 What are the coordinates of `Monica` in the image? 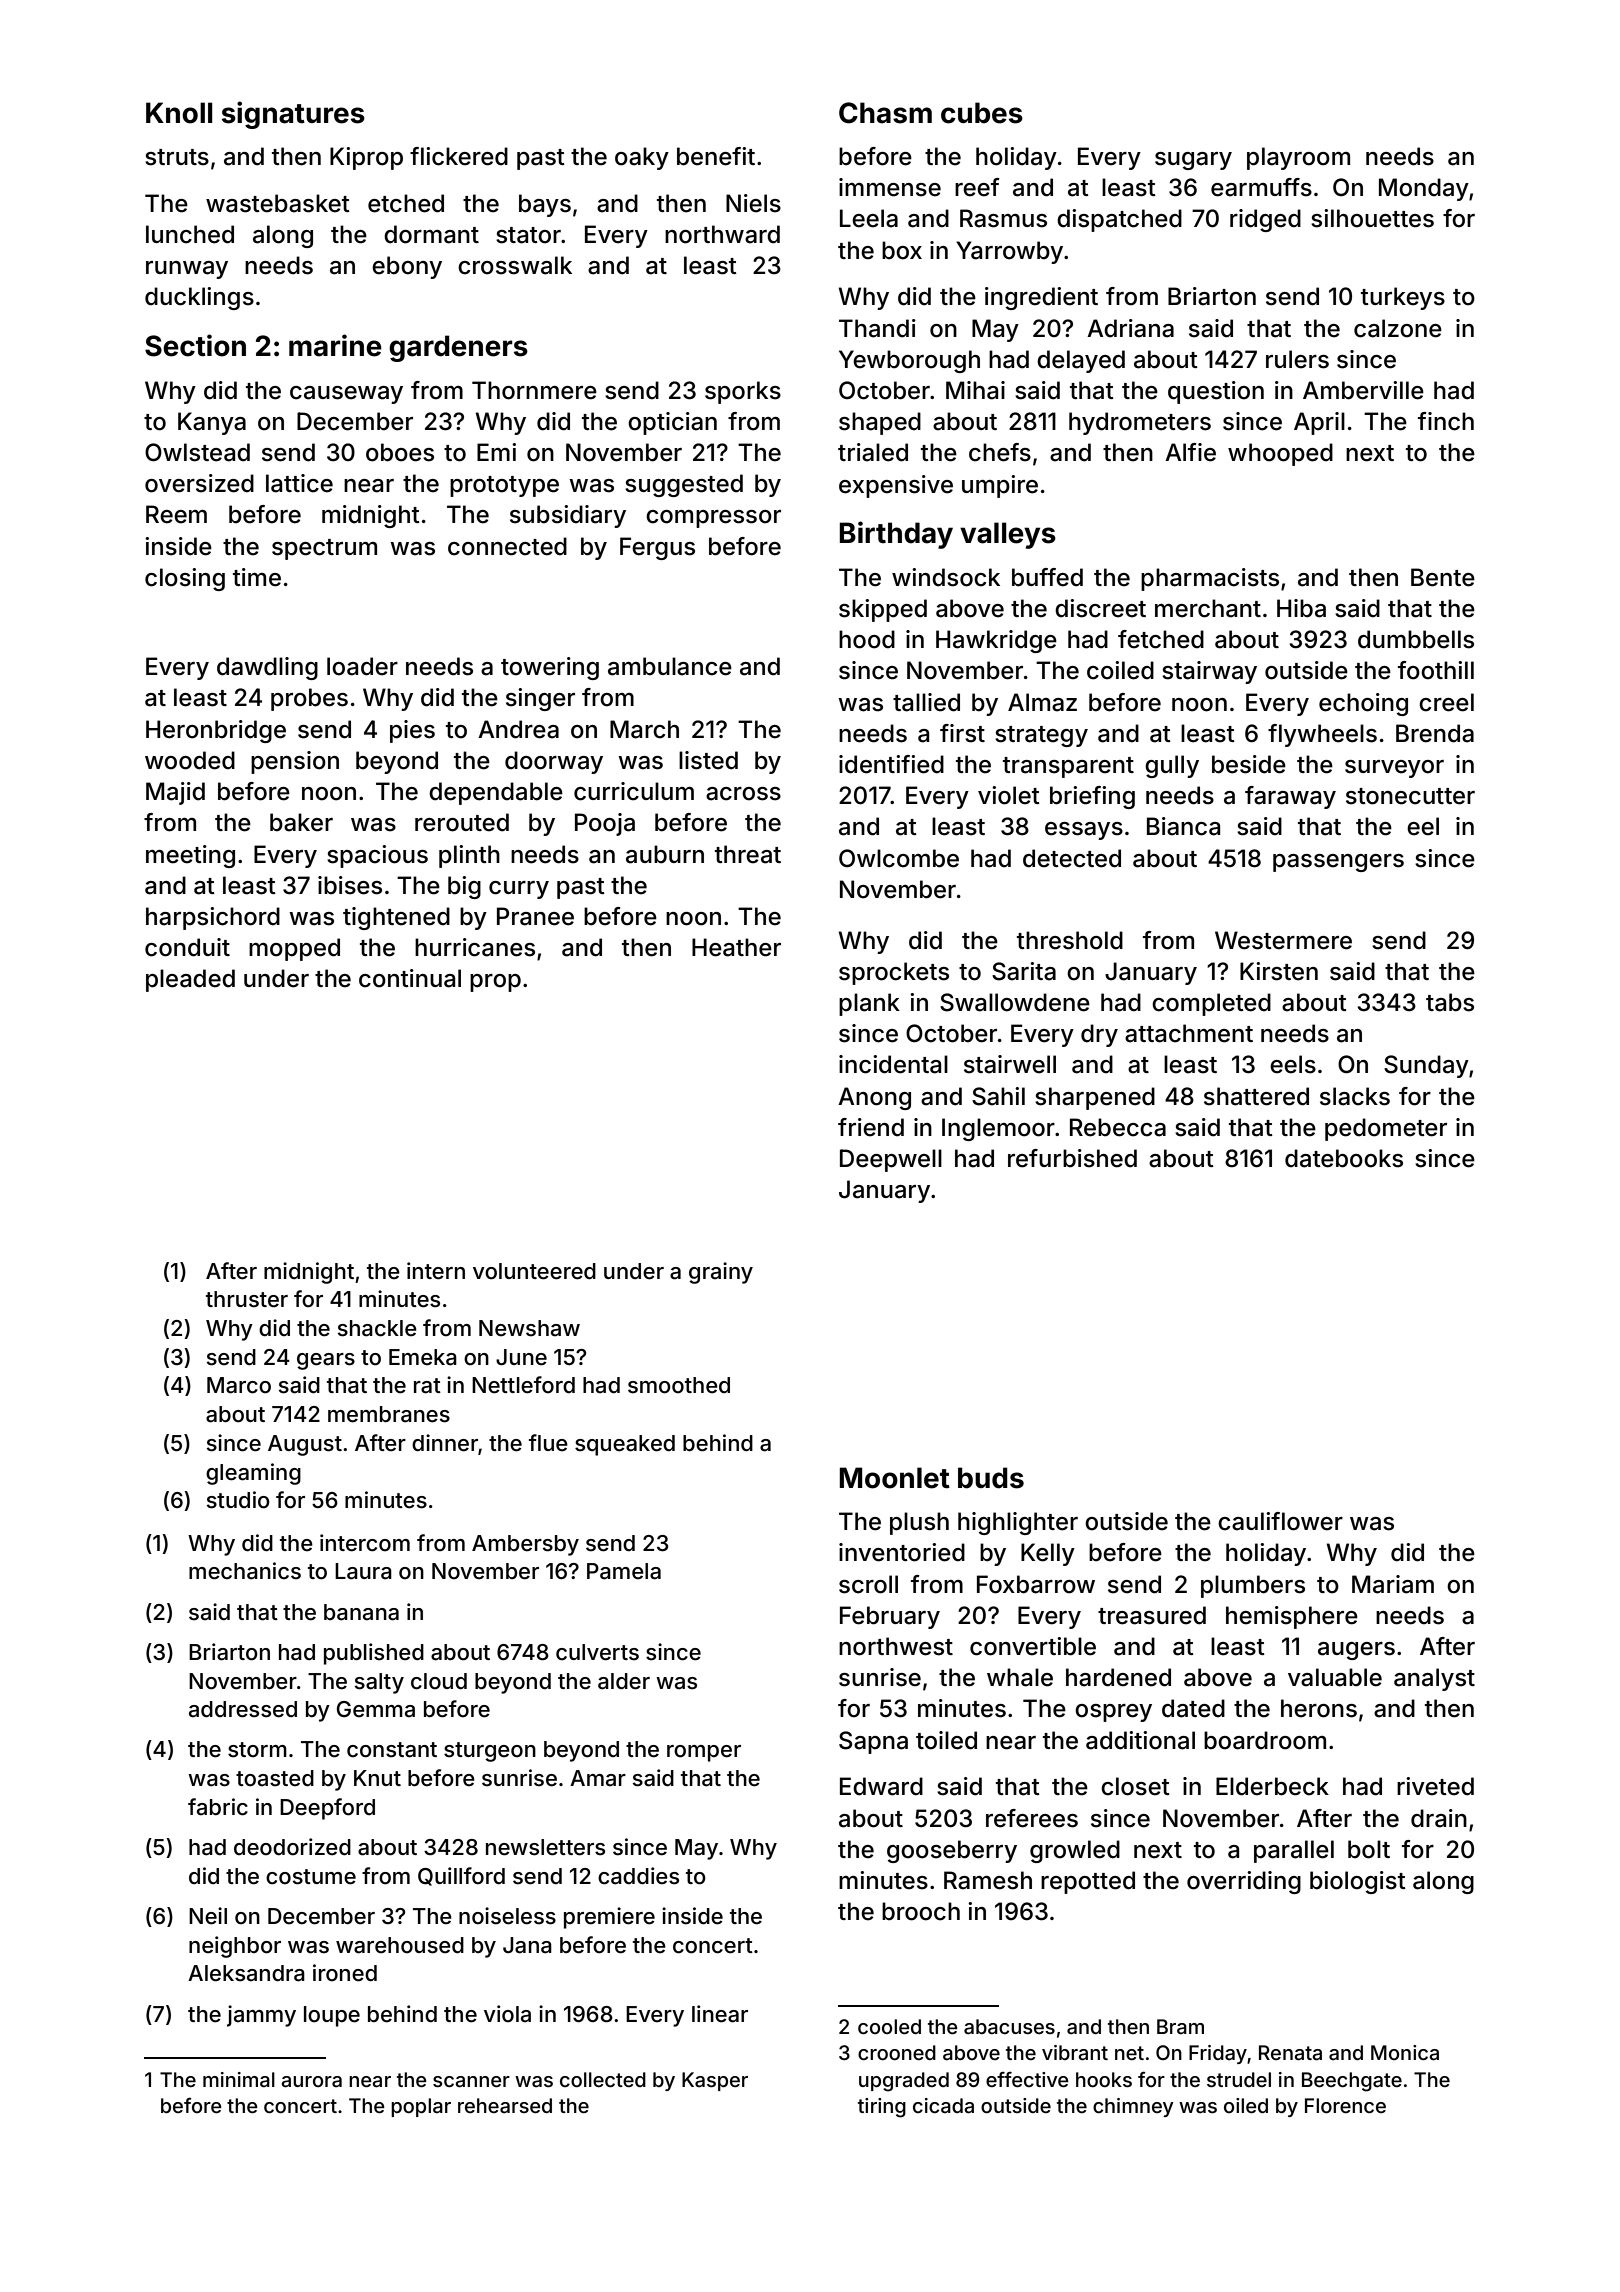 It's located at (1405, 2052).
